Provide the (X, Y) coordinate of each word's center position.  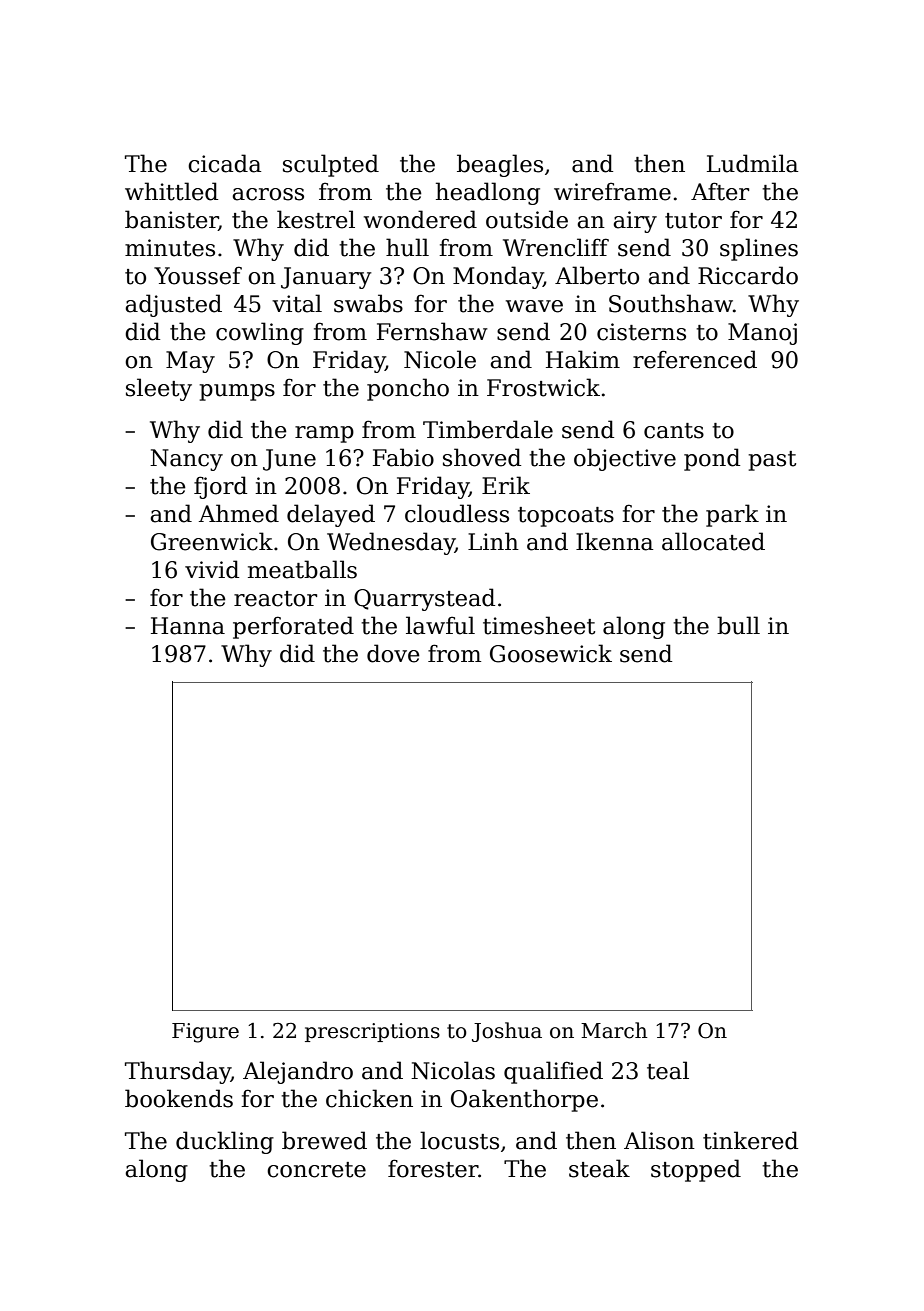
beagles (500, 165)
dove (393, 653)
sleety (159, 389)
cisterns (641, 332)
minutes (170, 248)
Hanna (188, 626)
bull (738, 625)
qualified (553, 1072)
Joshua (507, 1032)
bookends (179, 1098)
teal (668, 1070)
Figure (205, 1033)
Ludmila (752, 163)
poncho (408, 389)
